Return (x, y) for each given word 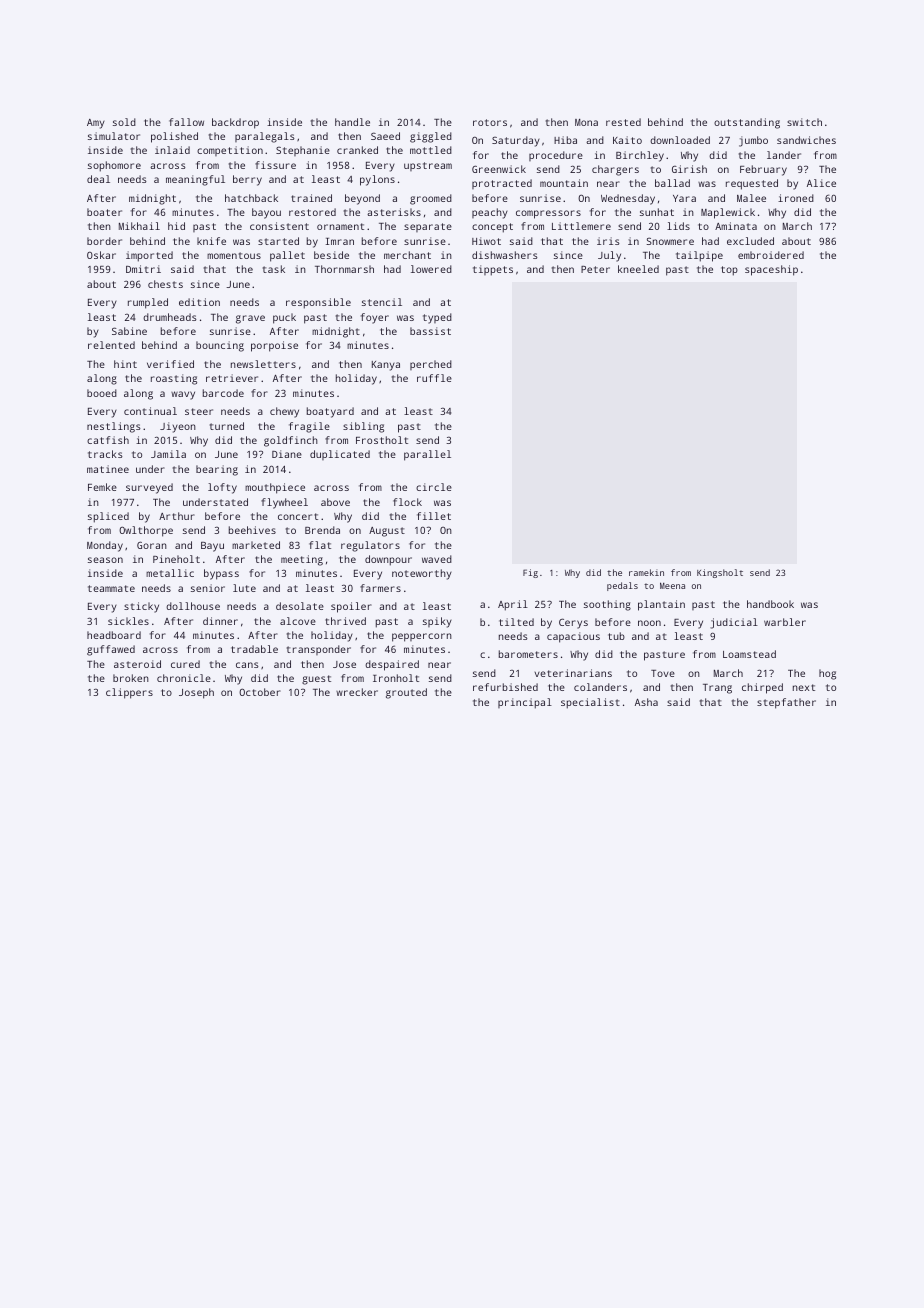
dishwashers (505, 255)
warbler (785, 622)
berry (247, 180)
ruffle (434, 378)
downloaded (680, 140)
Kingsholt (720, 573)
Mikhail (139, 226)
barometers (528, 654)
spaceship (771, 270)
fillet (434, 516)
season (105, 560)
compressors (548, 214)
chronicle (184, 678)
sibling (363, 427)
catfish (108, 440)
